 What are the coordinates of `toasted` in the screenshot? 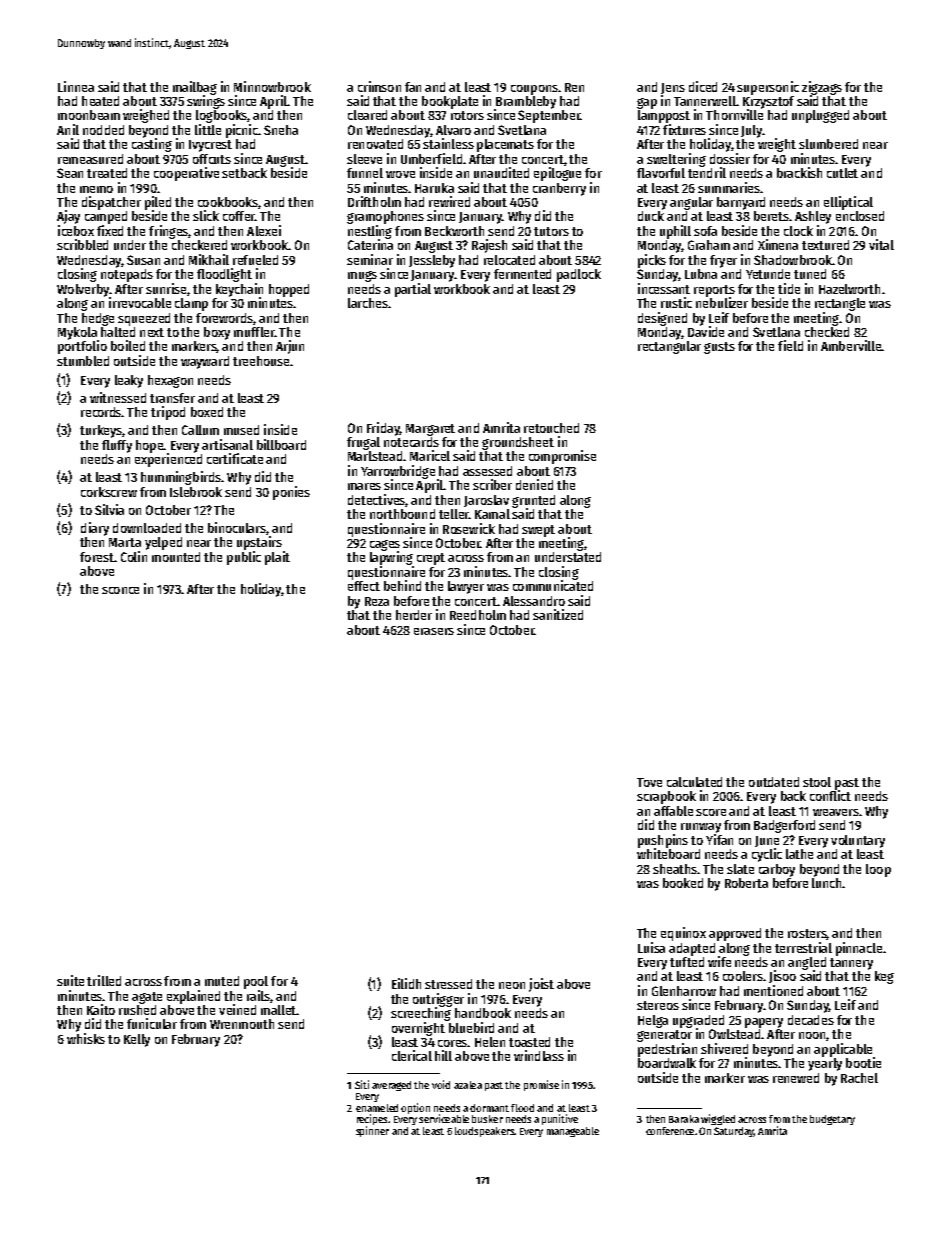 It's located at (529, 1042).
